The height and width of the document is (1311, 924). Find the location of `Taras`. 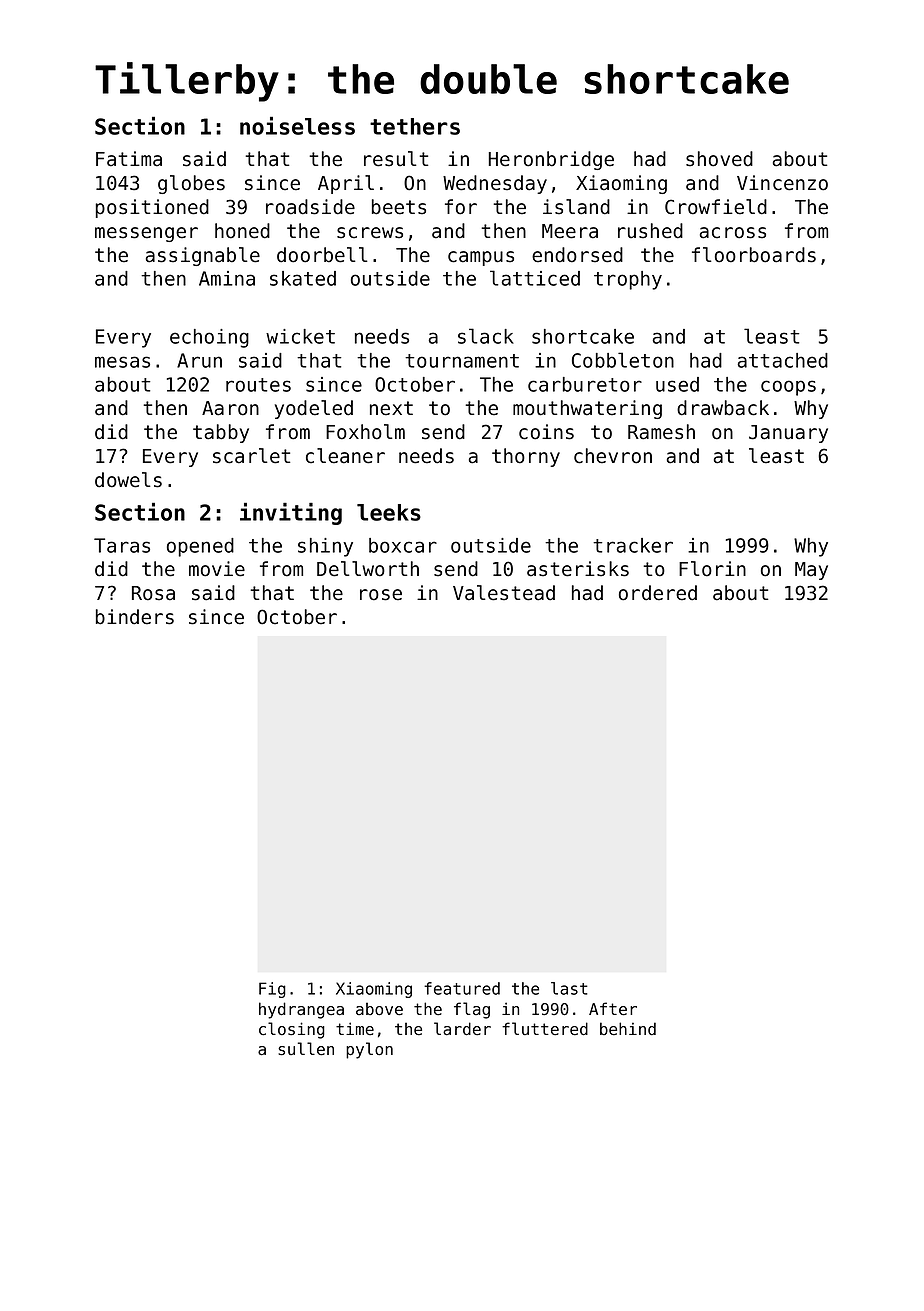

Taras is located at coordinates (122, 545).
